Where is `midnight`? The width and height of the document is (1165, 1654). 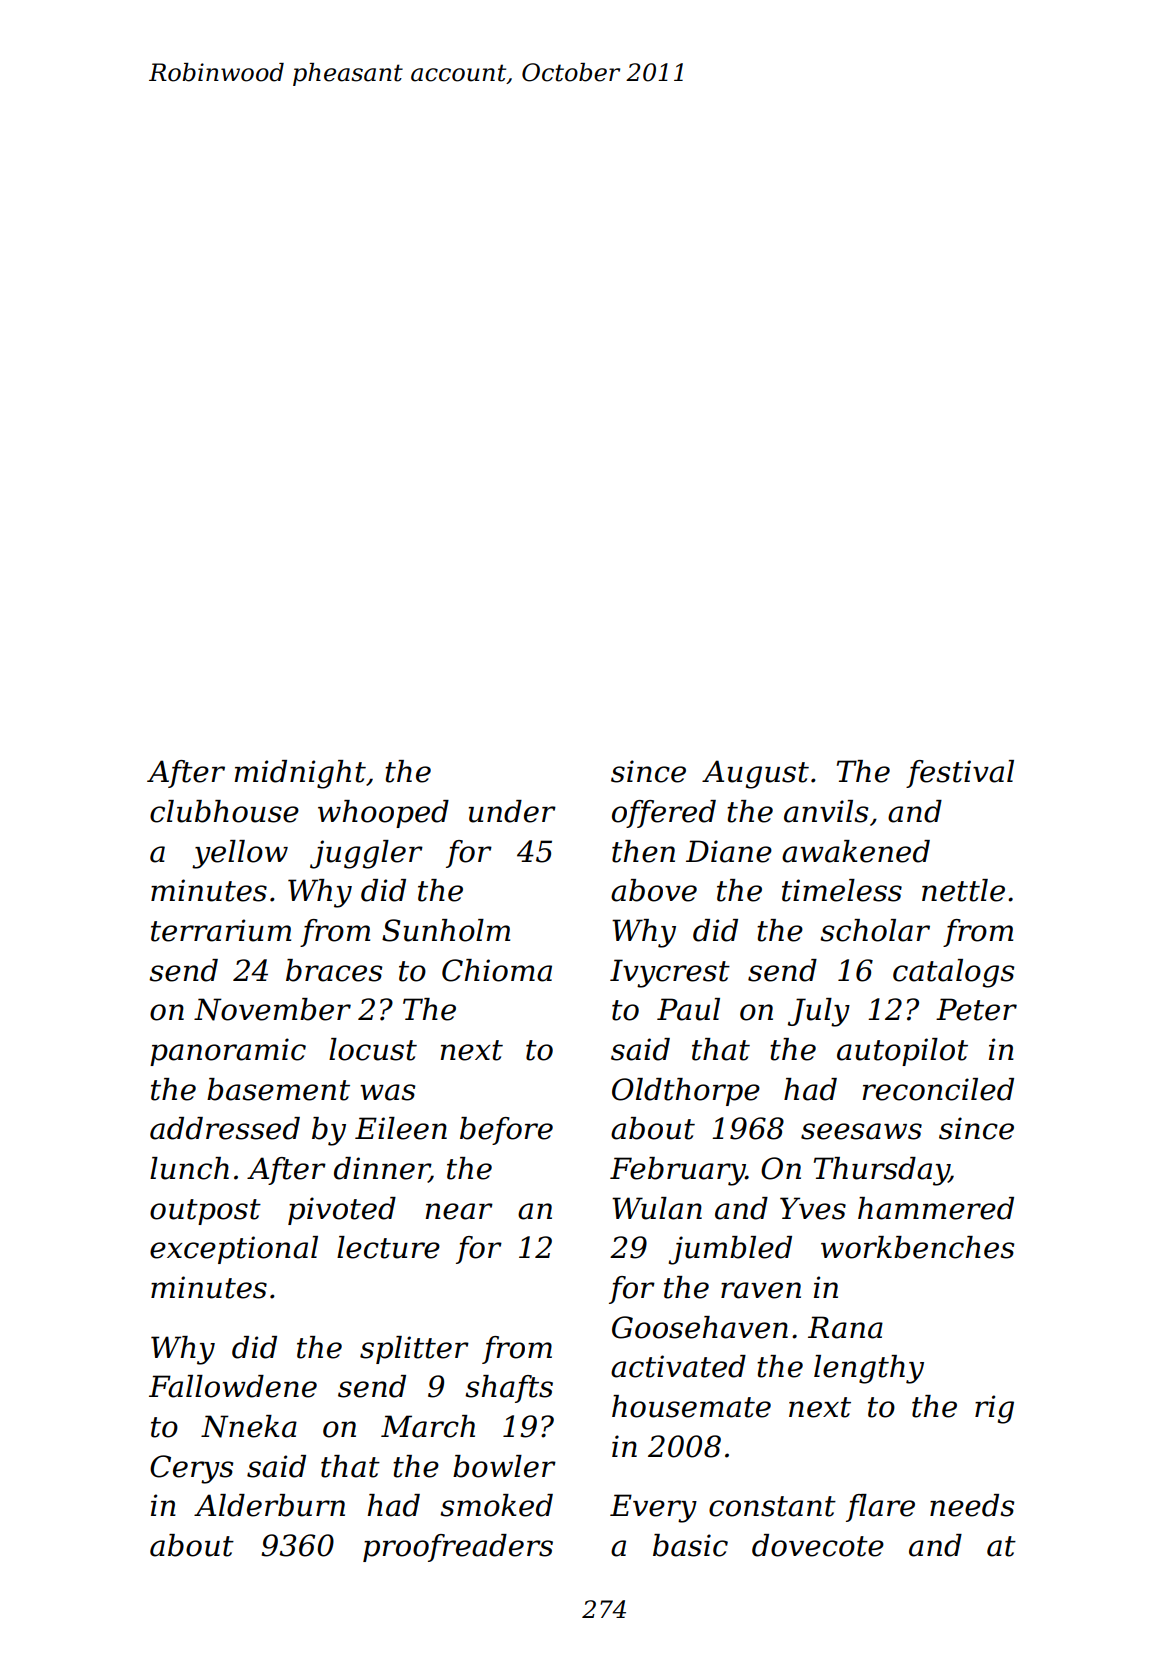
midnight is located at coordinates (300, 774).
